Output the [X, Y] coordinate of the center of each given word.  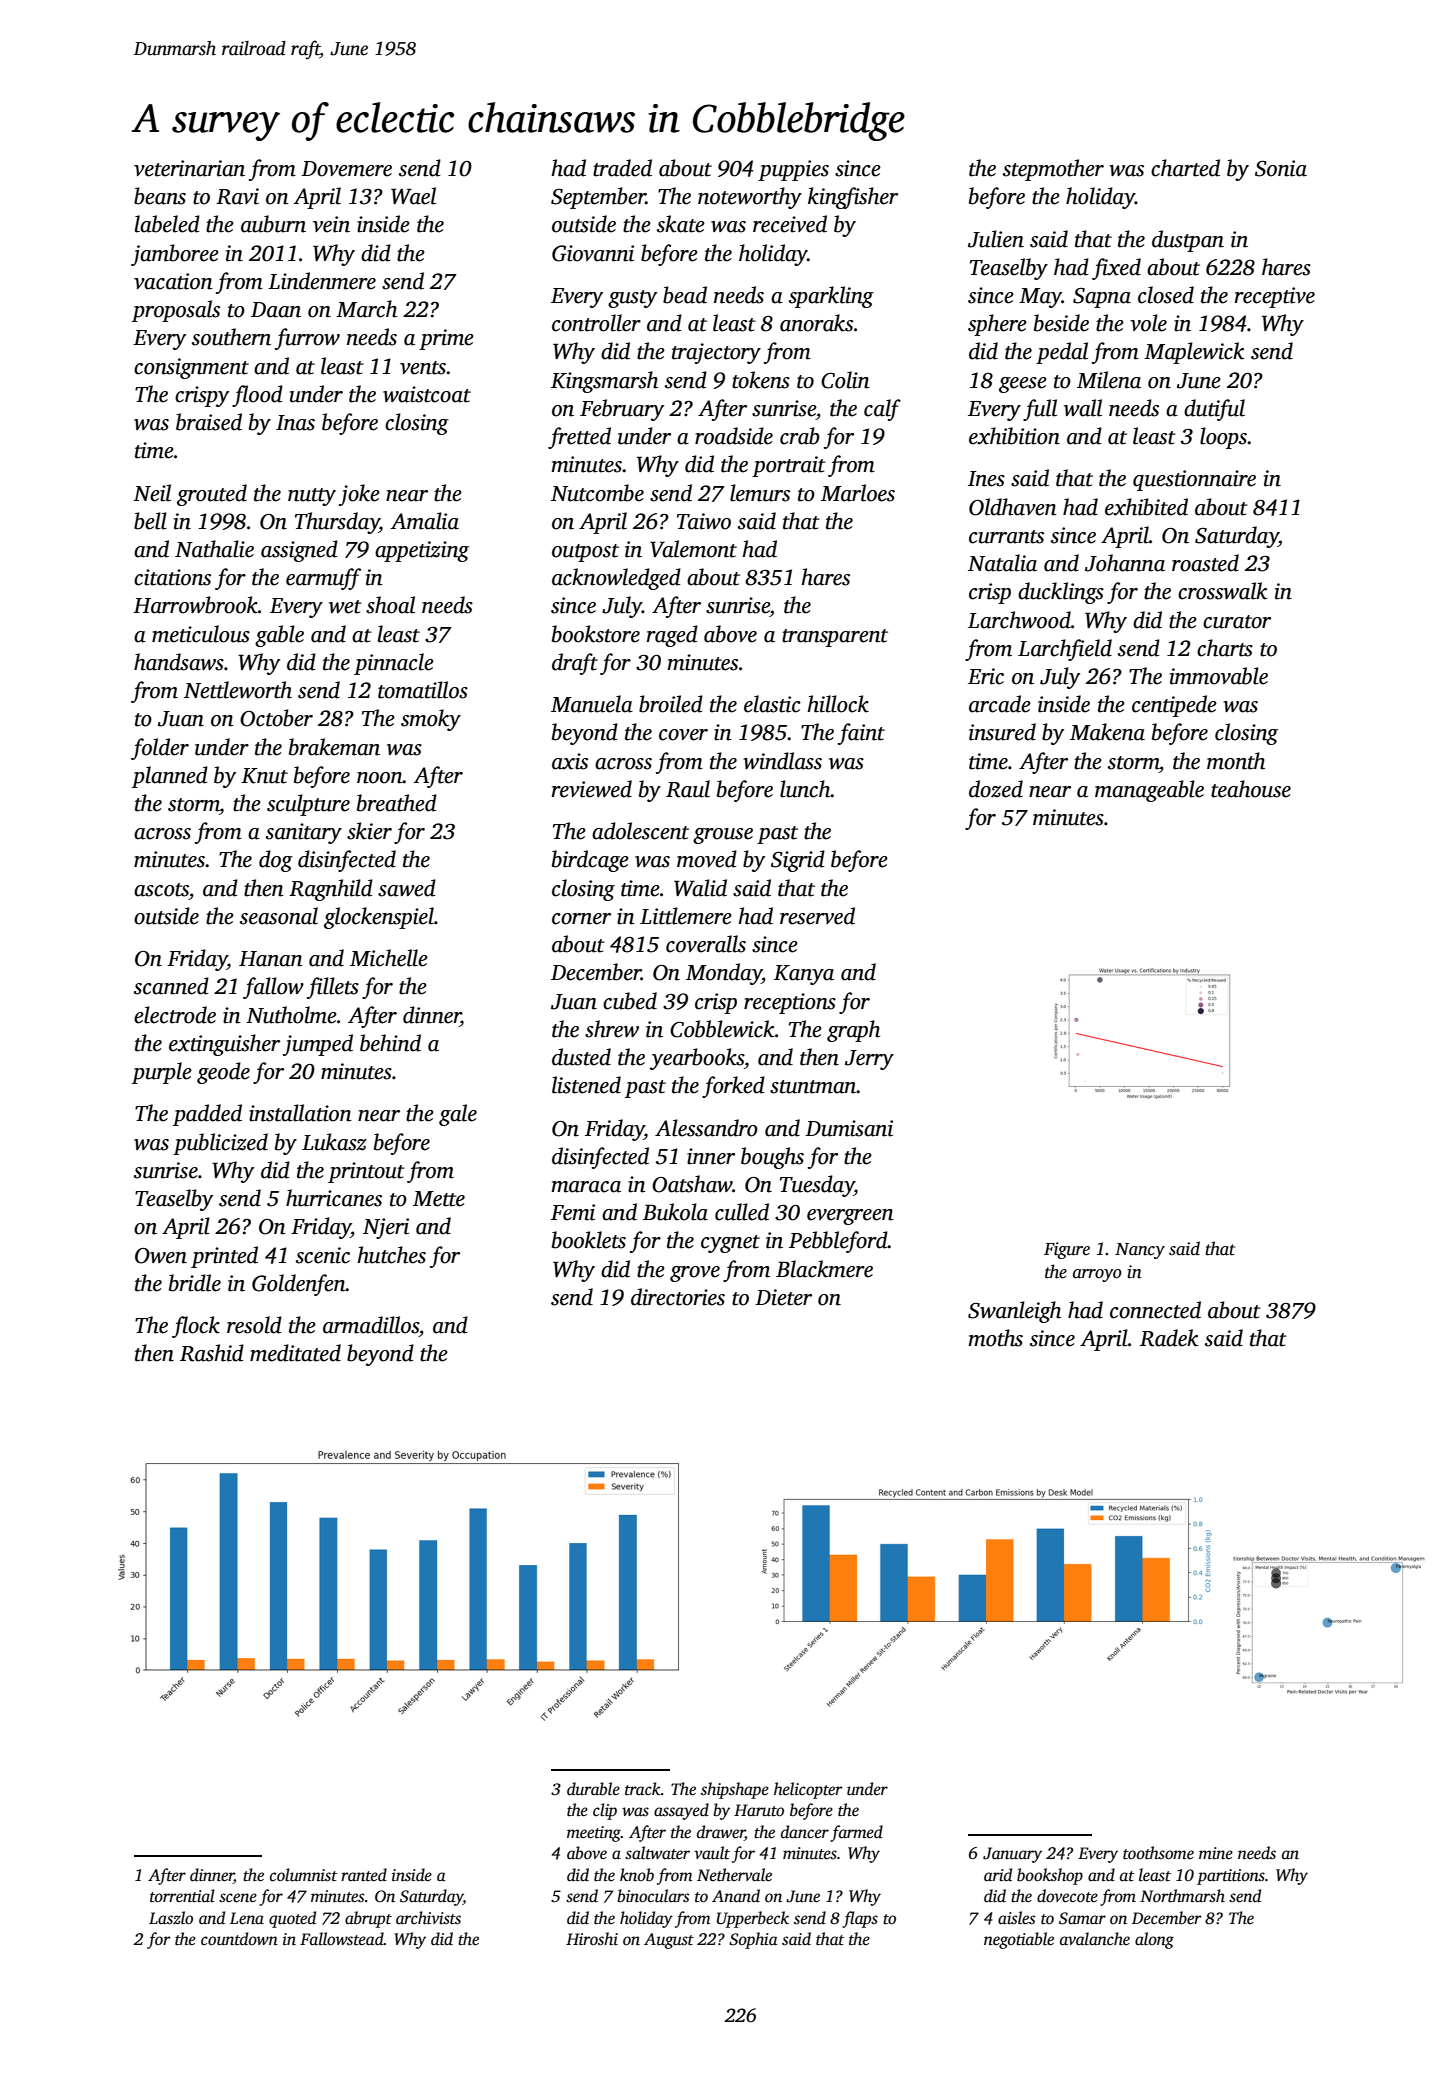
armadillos [371, 1325]
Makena [1107, 732]
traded [622, 168]
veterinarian [189, 168]
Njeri [386, 1228]
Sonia [1281, 168]
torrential [182, 1896]
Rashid [212, 1353]
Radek [1169, 1338]
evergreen [850, 1217]
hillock [838, 704]
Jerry [869, 1060]
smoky [431, 720]
